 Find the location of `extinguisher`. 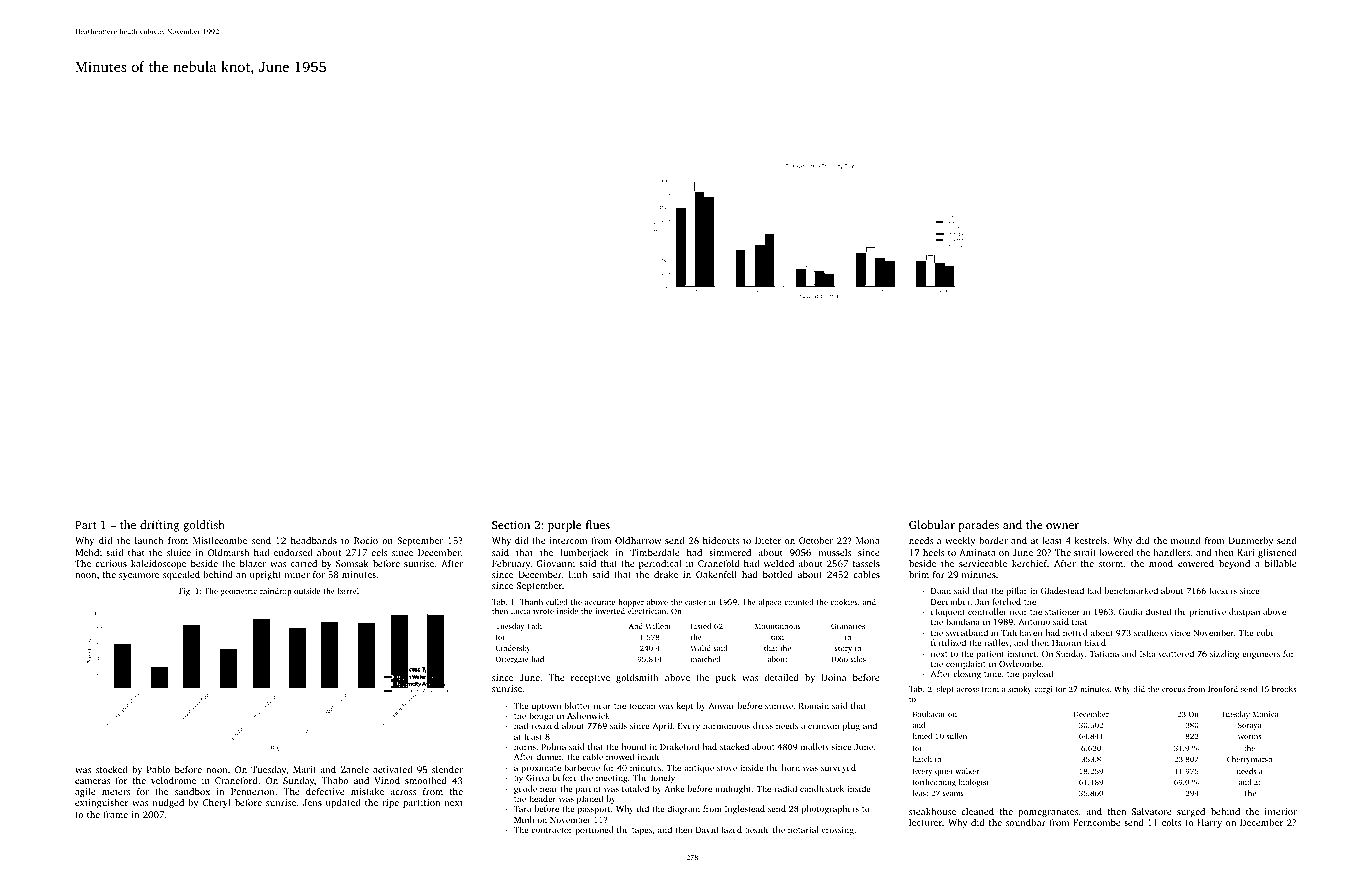

extinguisher is located at coordinates (101, 803).
